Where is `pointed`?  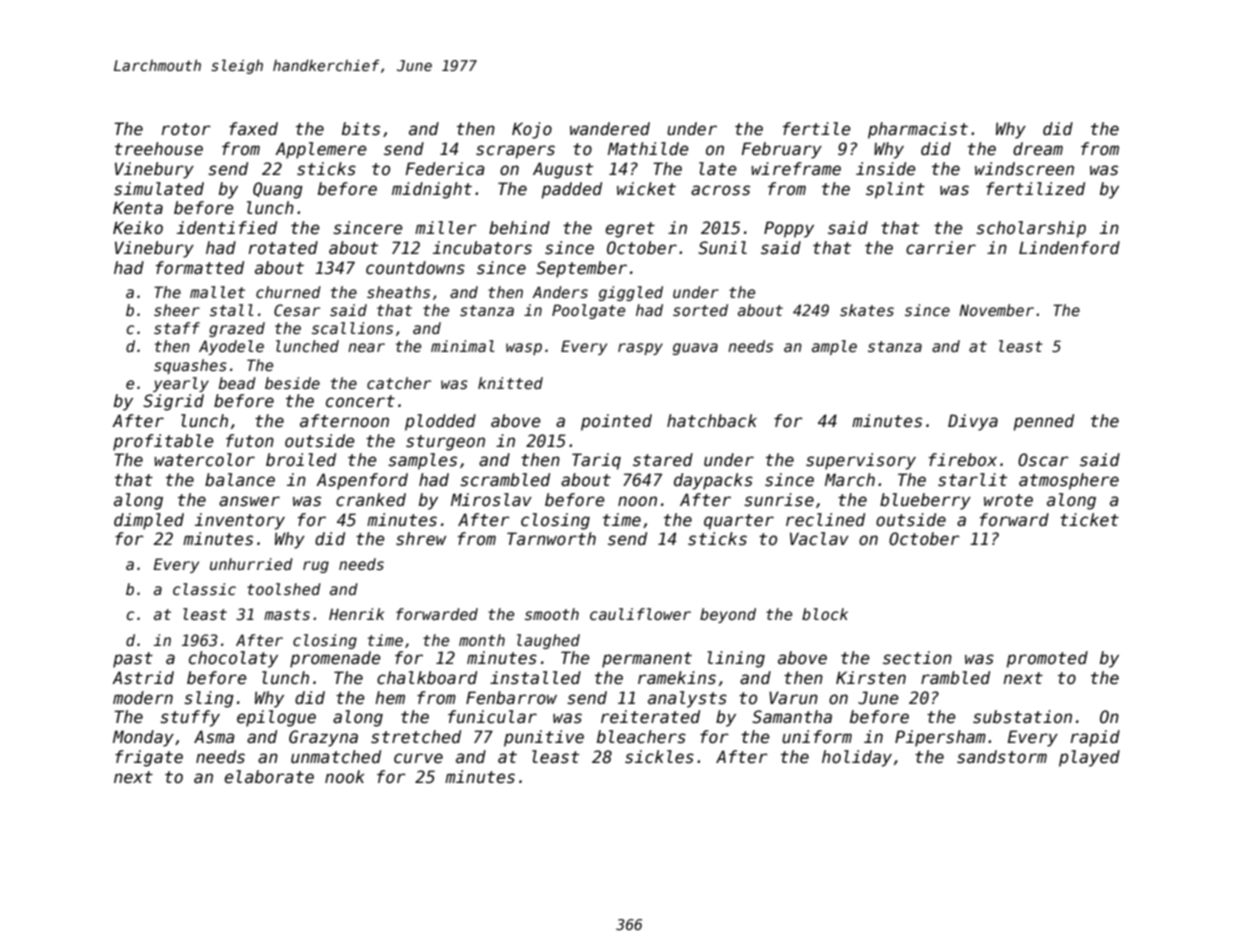
pointed is located at coordinates (616, 422).
